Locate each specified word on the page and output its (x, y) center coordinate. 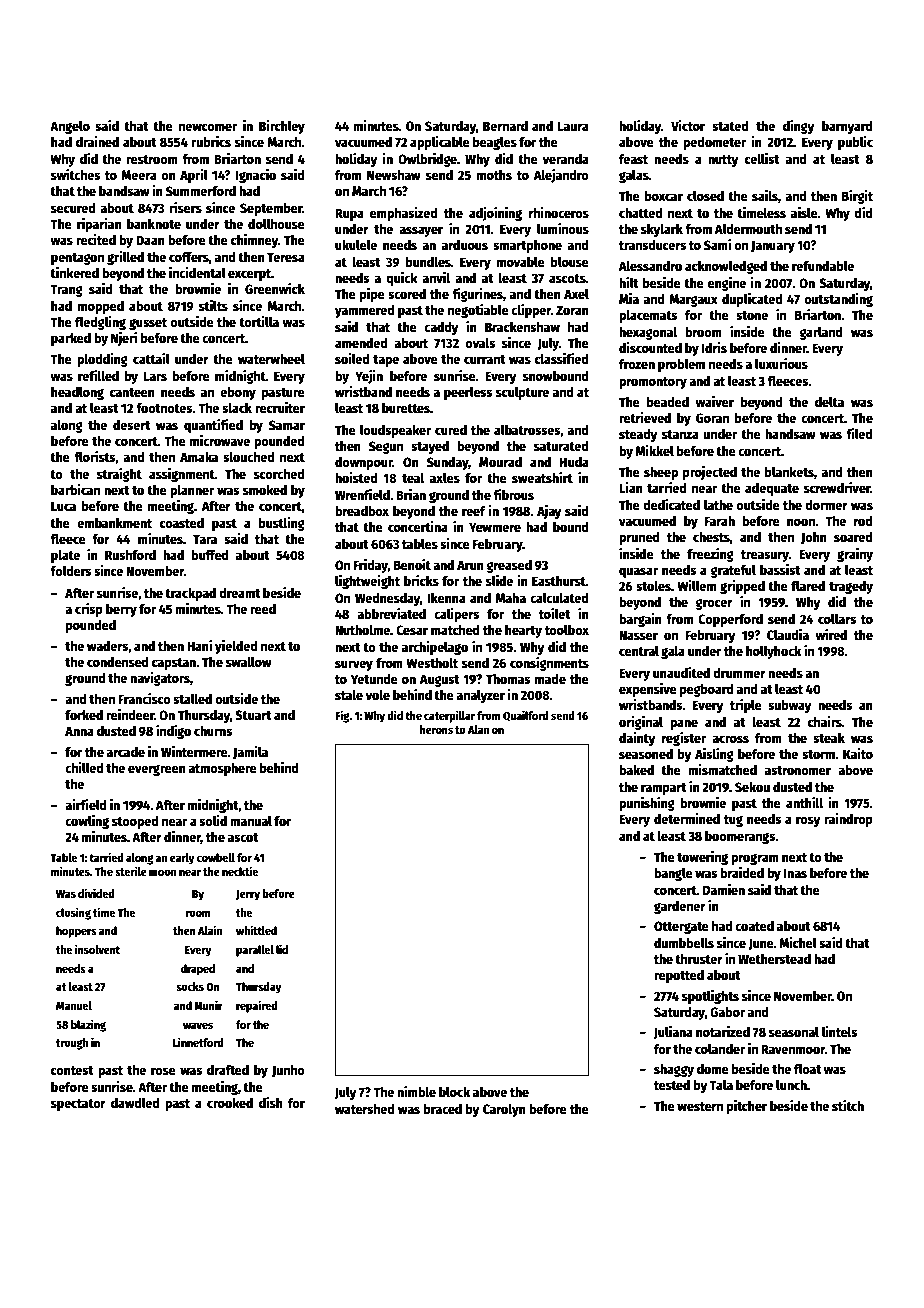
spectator (78, 1105)
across (730, 739)
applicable (440, 143)
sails (765, 195)
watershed (365, 1109)
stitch (848, 1105)
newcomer (208, 127)
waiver (714, 401)
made (550, 679)
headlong (77, 393)
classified (562, 358)
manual (251, 820)
